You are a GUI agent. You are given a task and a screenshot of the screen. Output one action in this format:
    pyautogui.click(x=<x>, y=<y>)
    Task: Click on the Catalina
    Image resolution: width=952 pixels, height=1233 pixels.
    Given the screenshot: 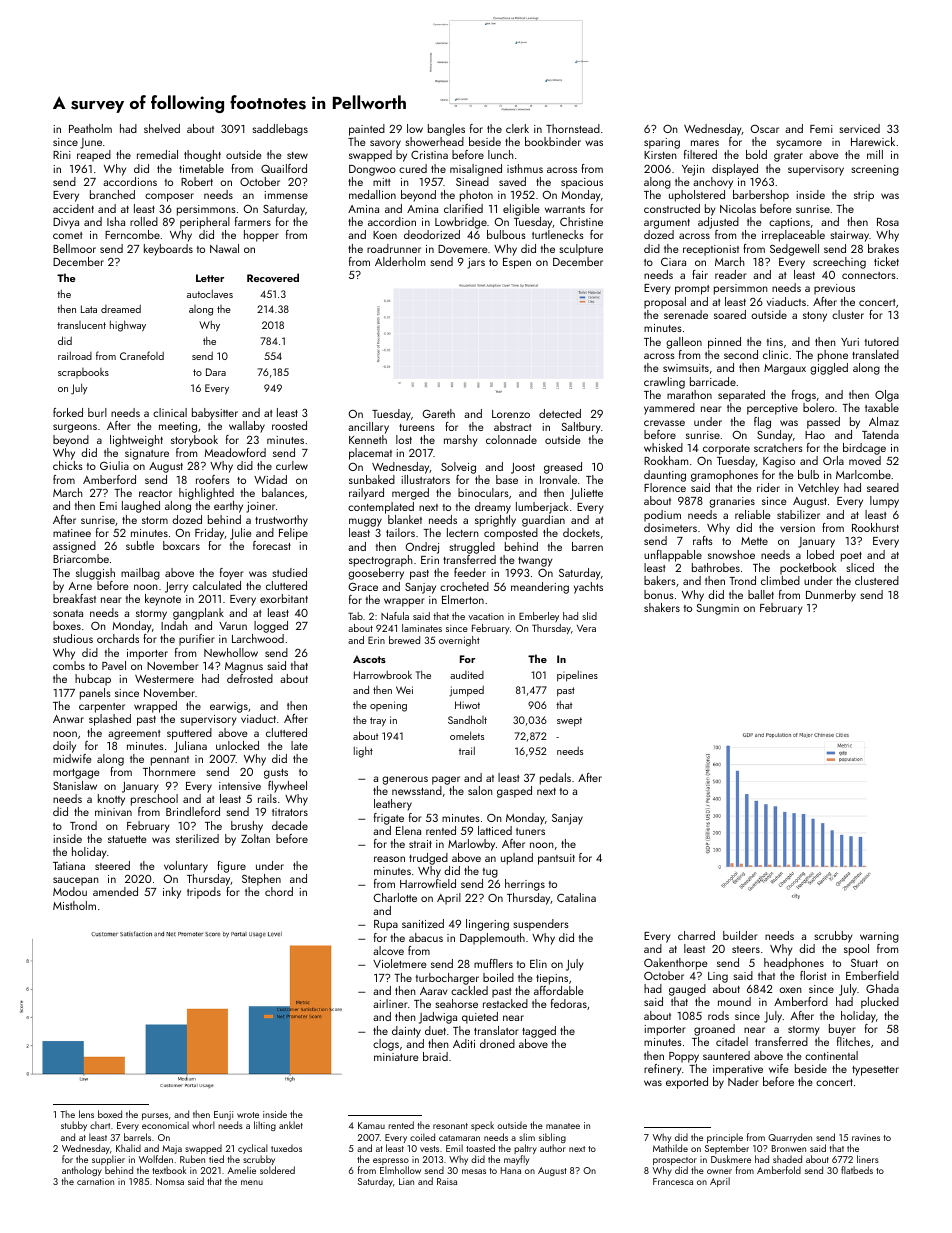 What is the action you would take?
    pyautogui.click(x=576, y=897)
